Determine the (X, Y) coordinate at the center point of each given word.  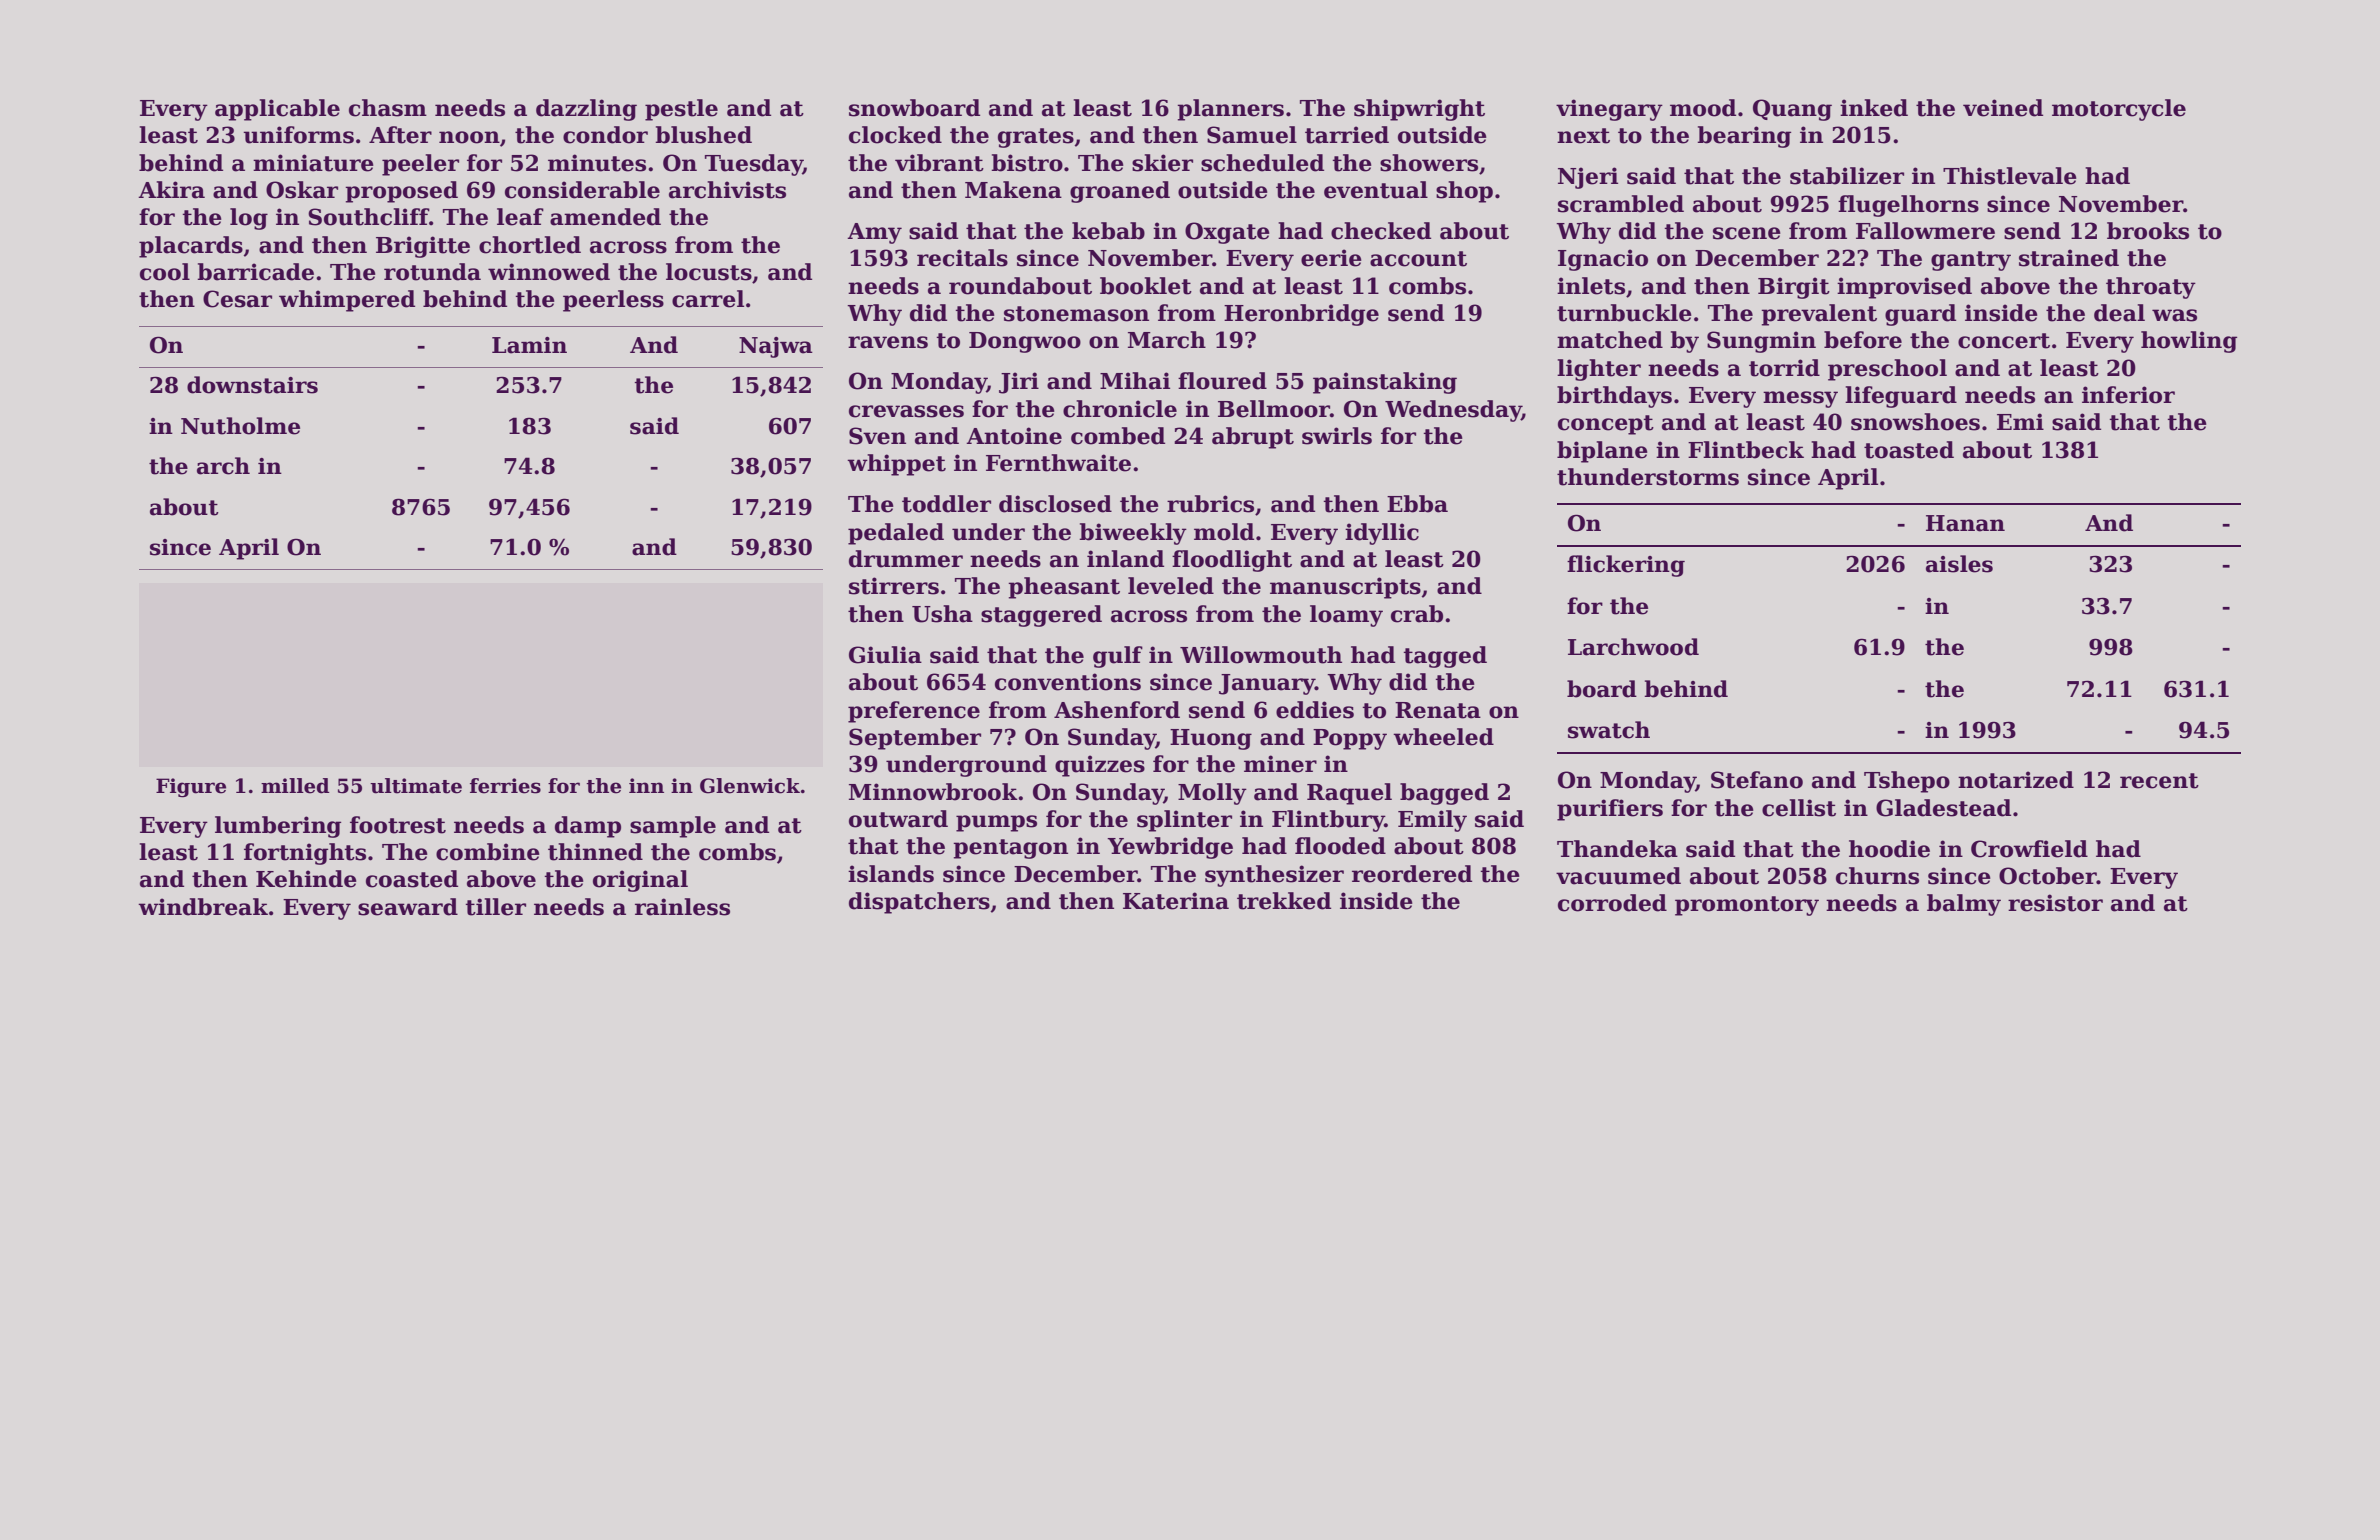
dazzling (586, 110)
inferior (2128, 395)
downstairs (252, 385)
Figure (191, 788)
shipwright (1419, 110)
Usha (942, 614)
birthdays (1614, 397)
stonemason (1076, 314)
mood (1703, 108)
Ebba (1417, 504)
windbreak (203, 907)
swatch (1609, 730)
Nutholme (240, 426)
